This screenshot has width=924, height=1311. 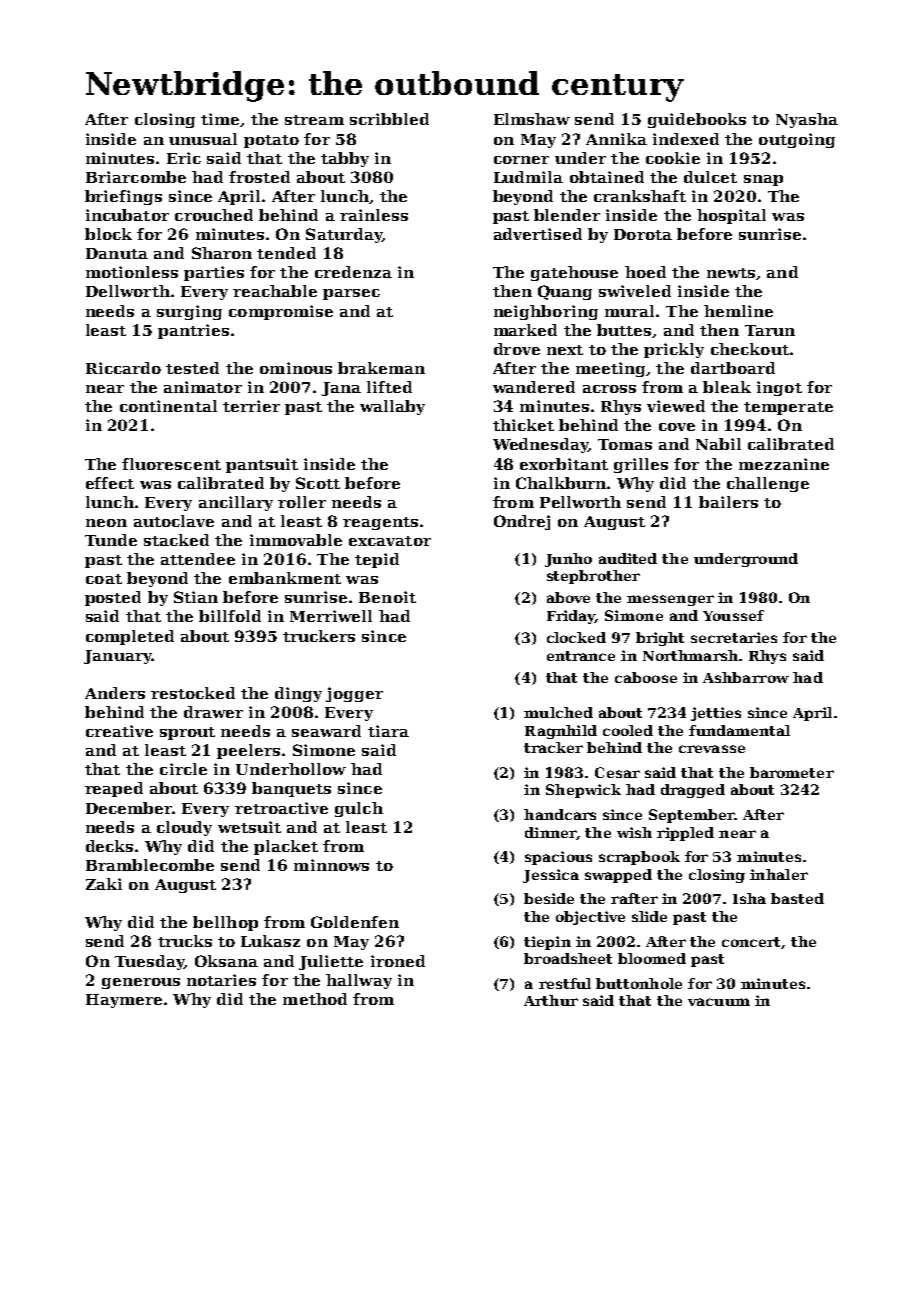 I want to click on Haymere, so click(x=124, y=1001).
